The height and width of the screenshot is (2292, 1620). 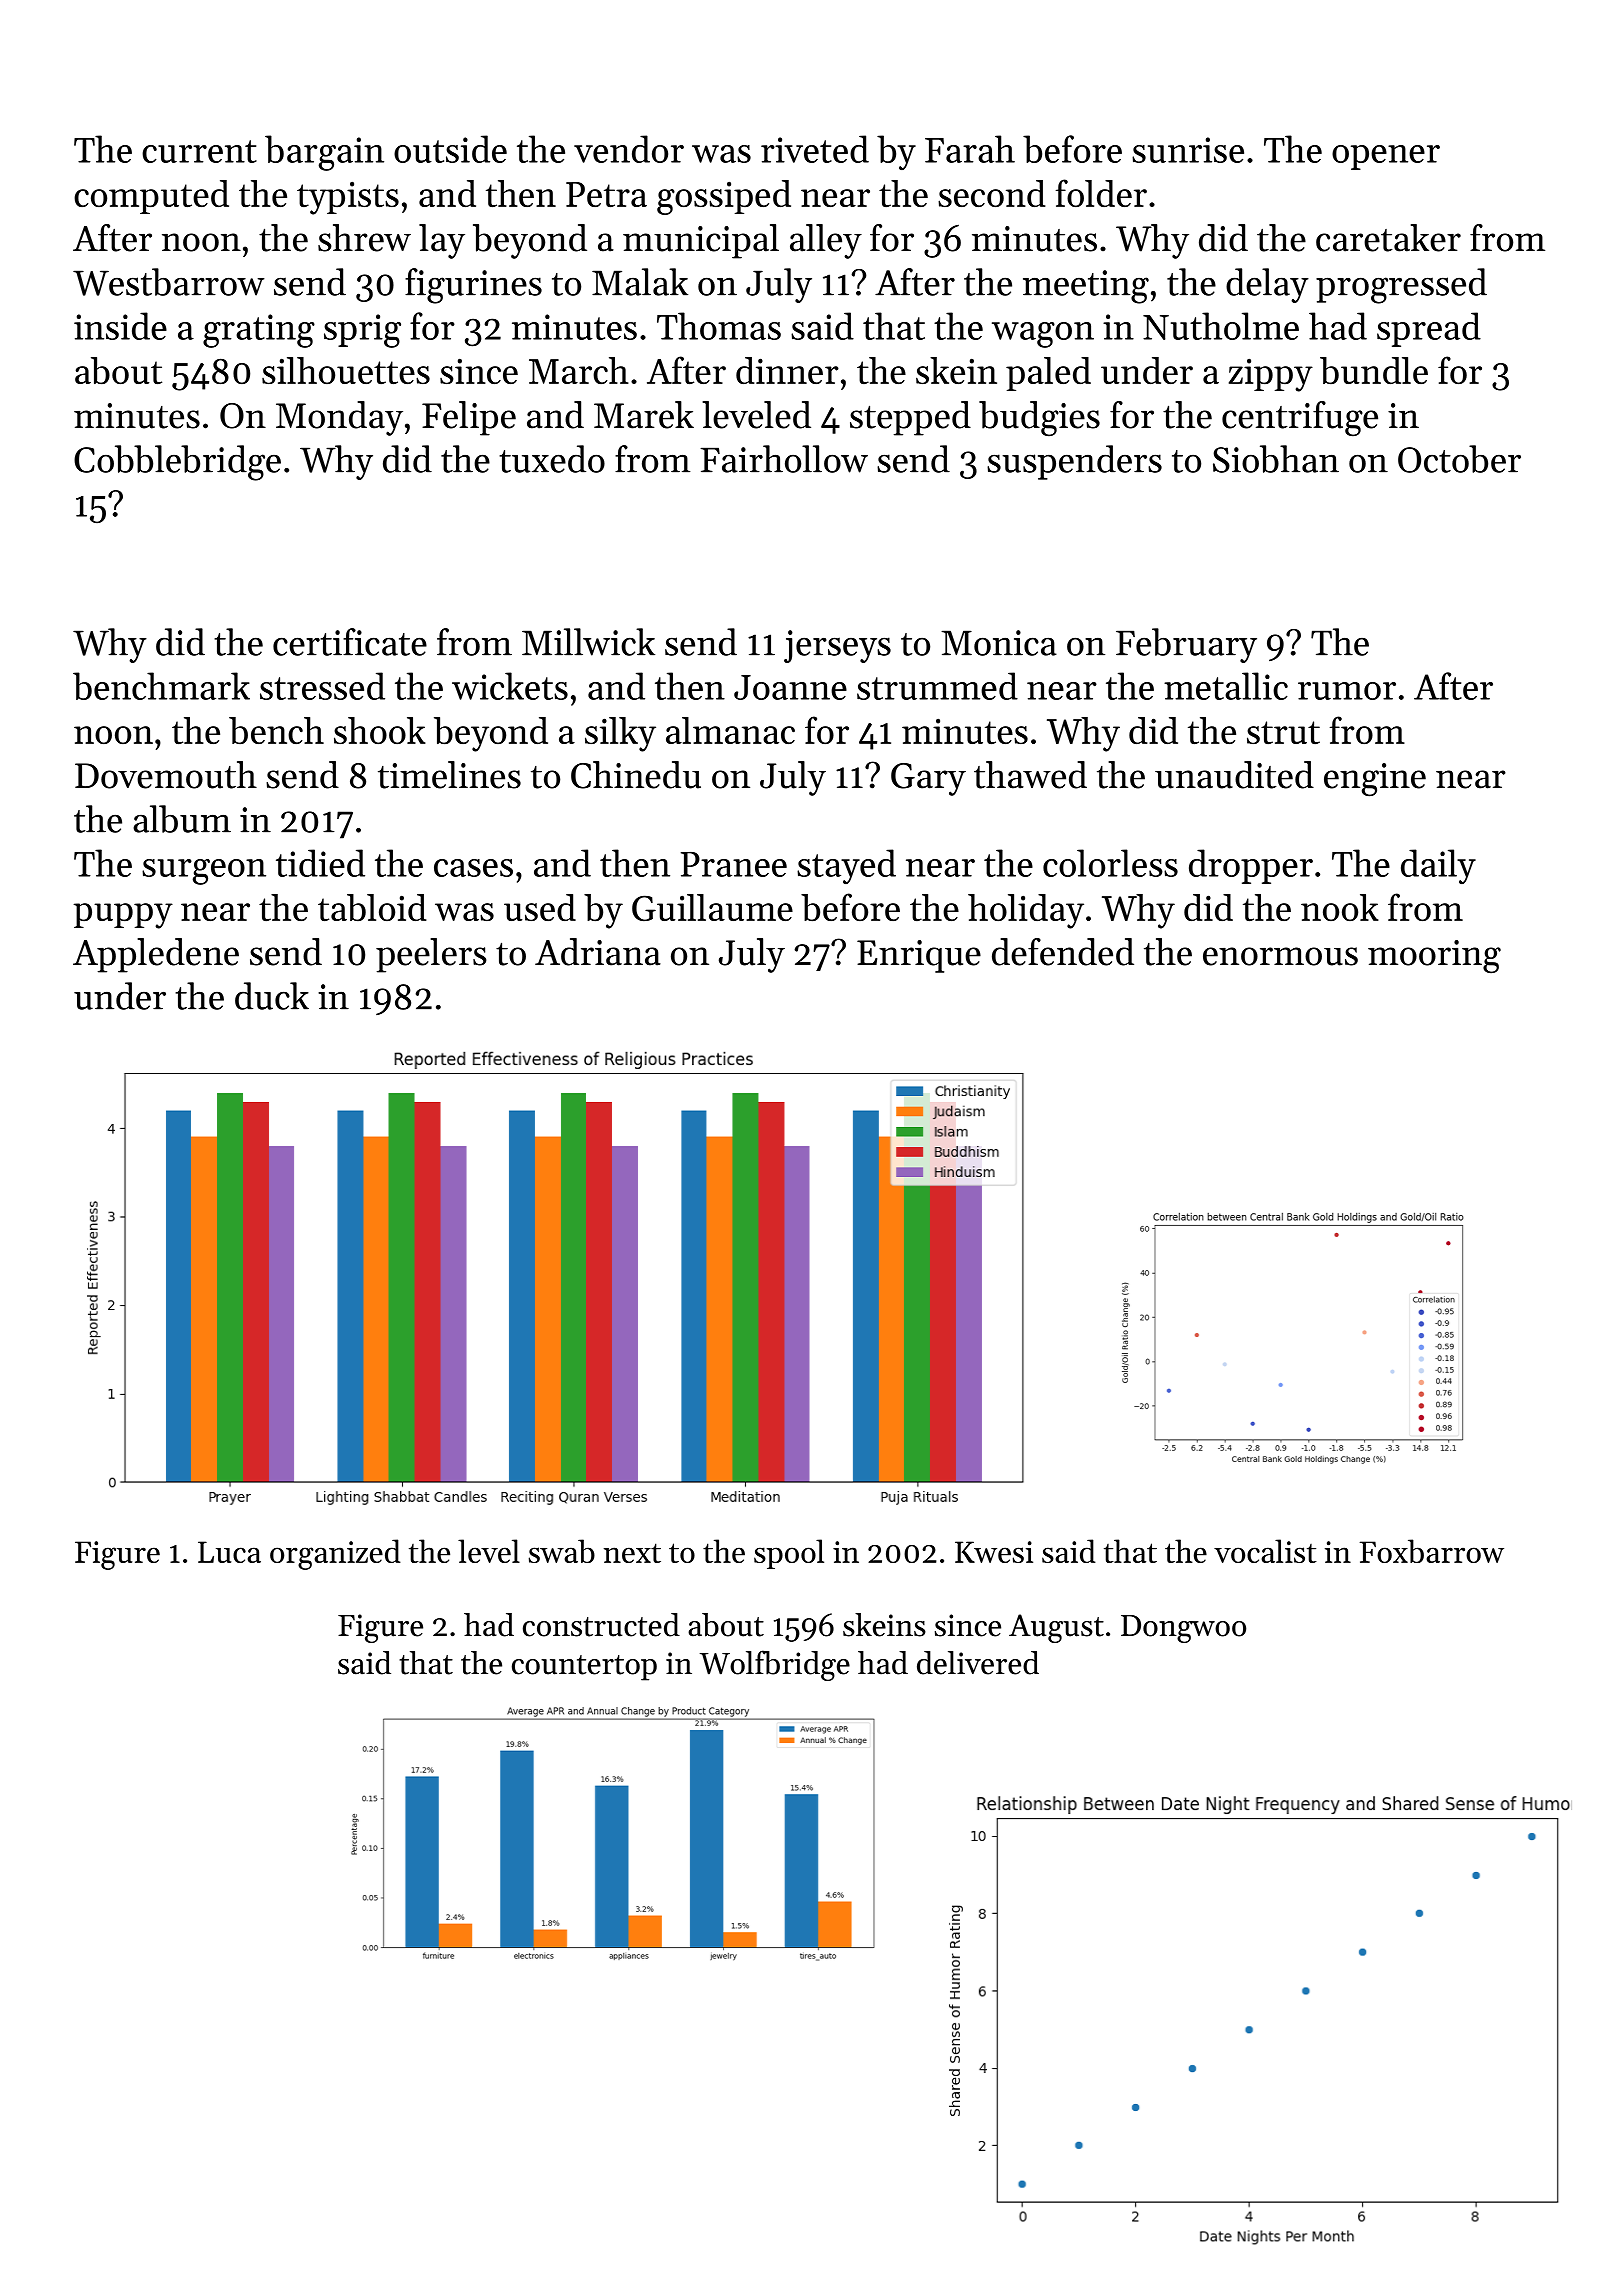 What do you see at coordinates (1429, 329) in the screenshot?
I see `spread` at bounding box center [1429, 329].
